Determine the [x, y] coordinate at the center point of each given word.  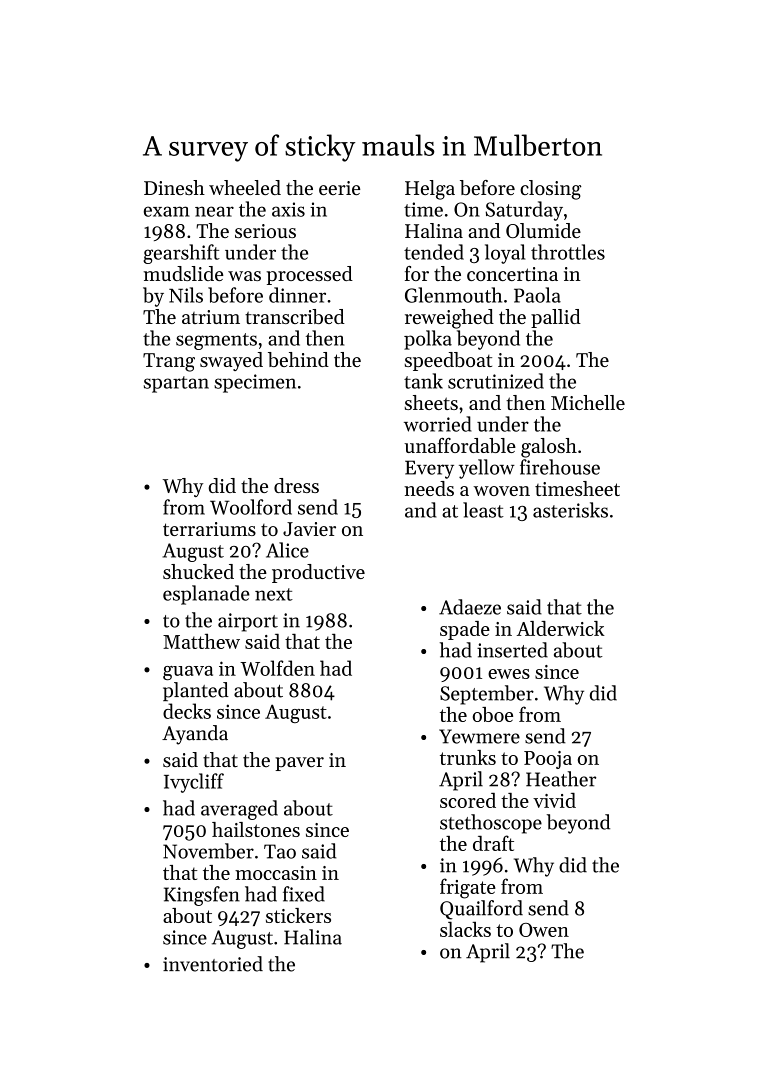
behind [298, 359]
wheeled [245, 187]
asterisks [570, 510]
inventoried [213, 964]
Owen [544, 930]
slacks [465, 929]
